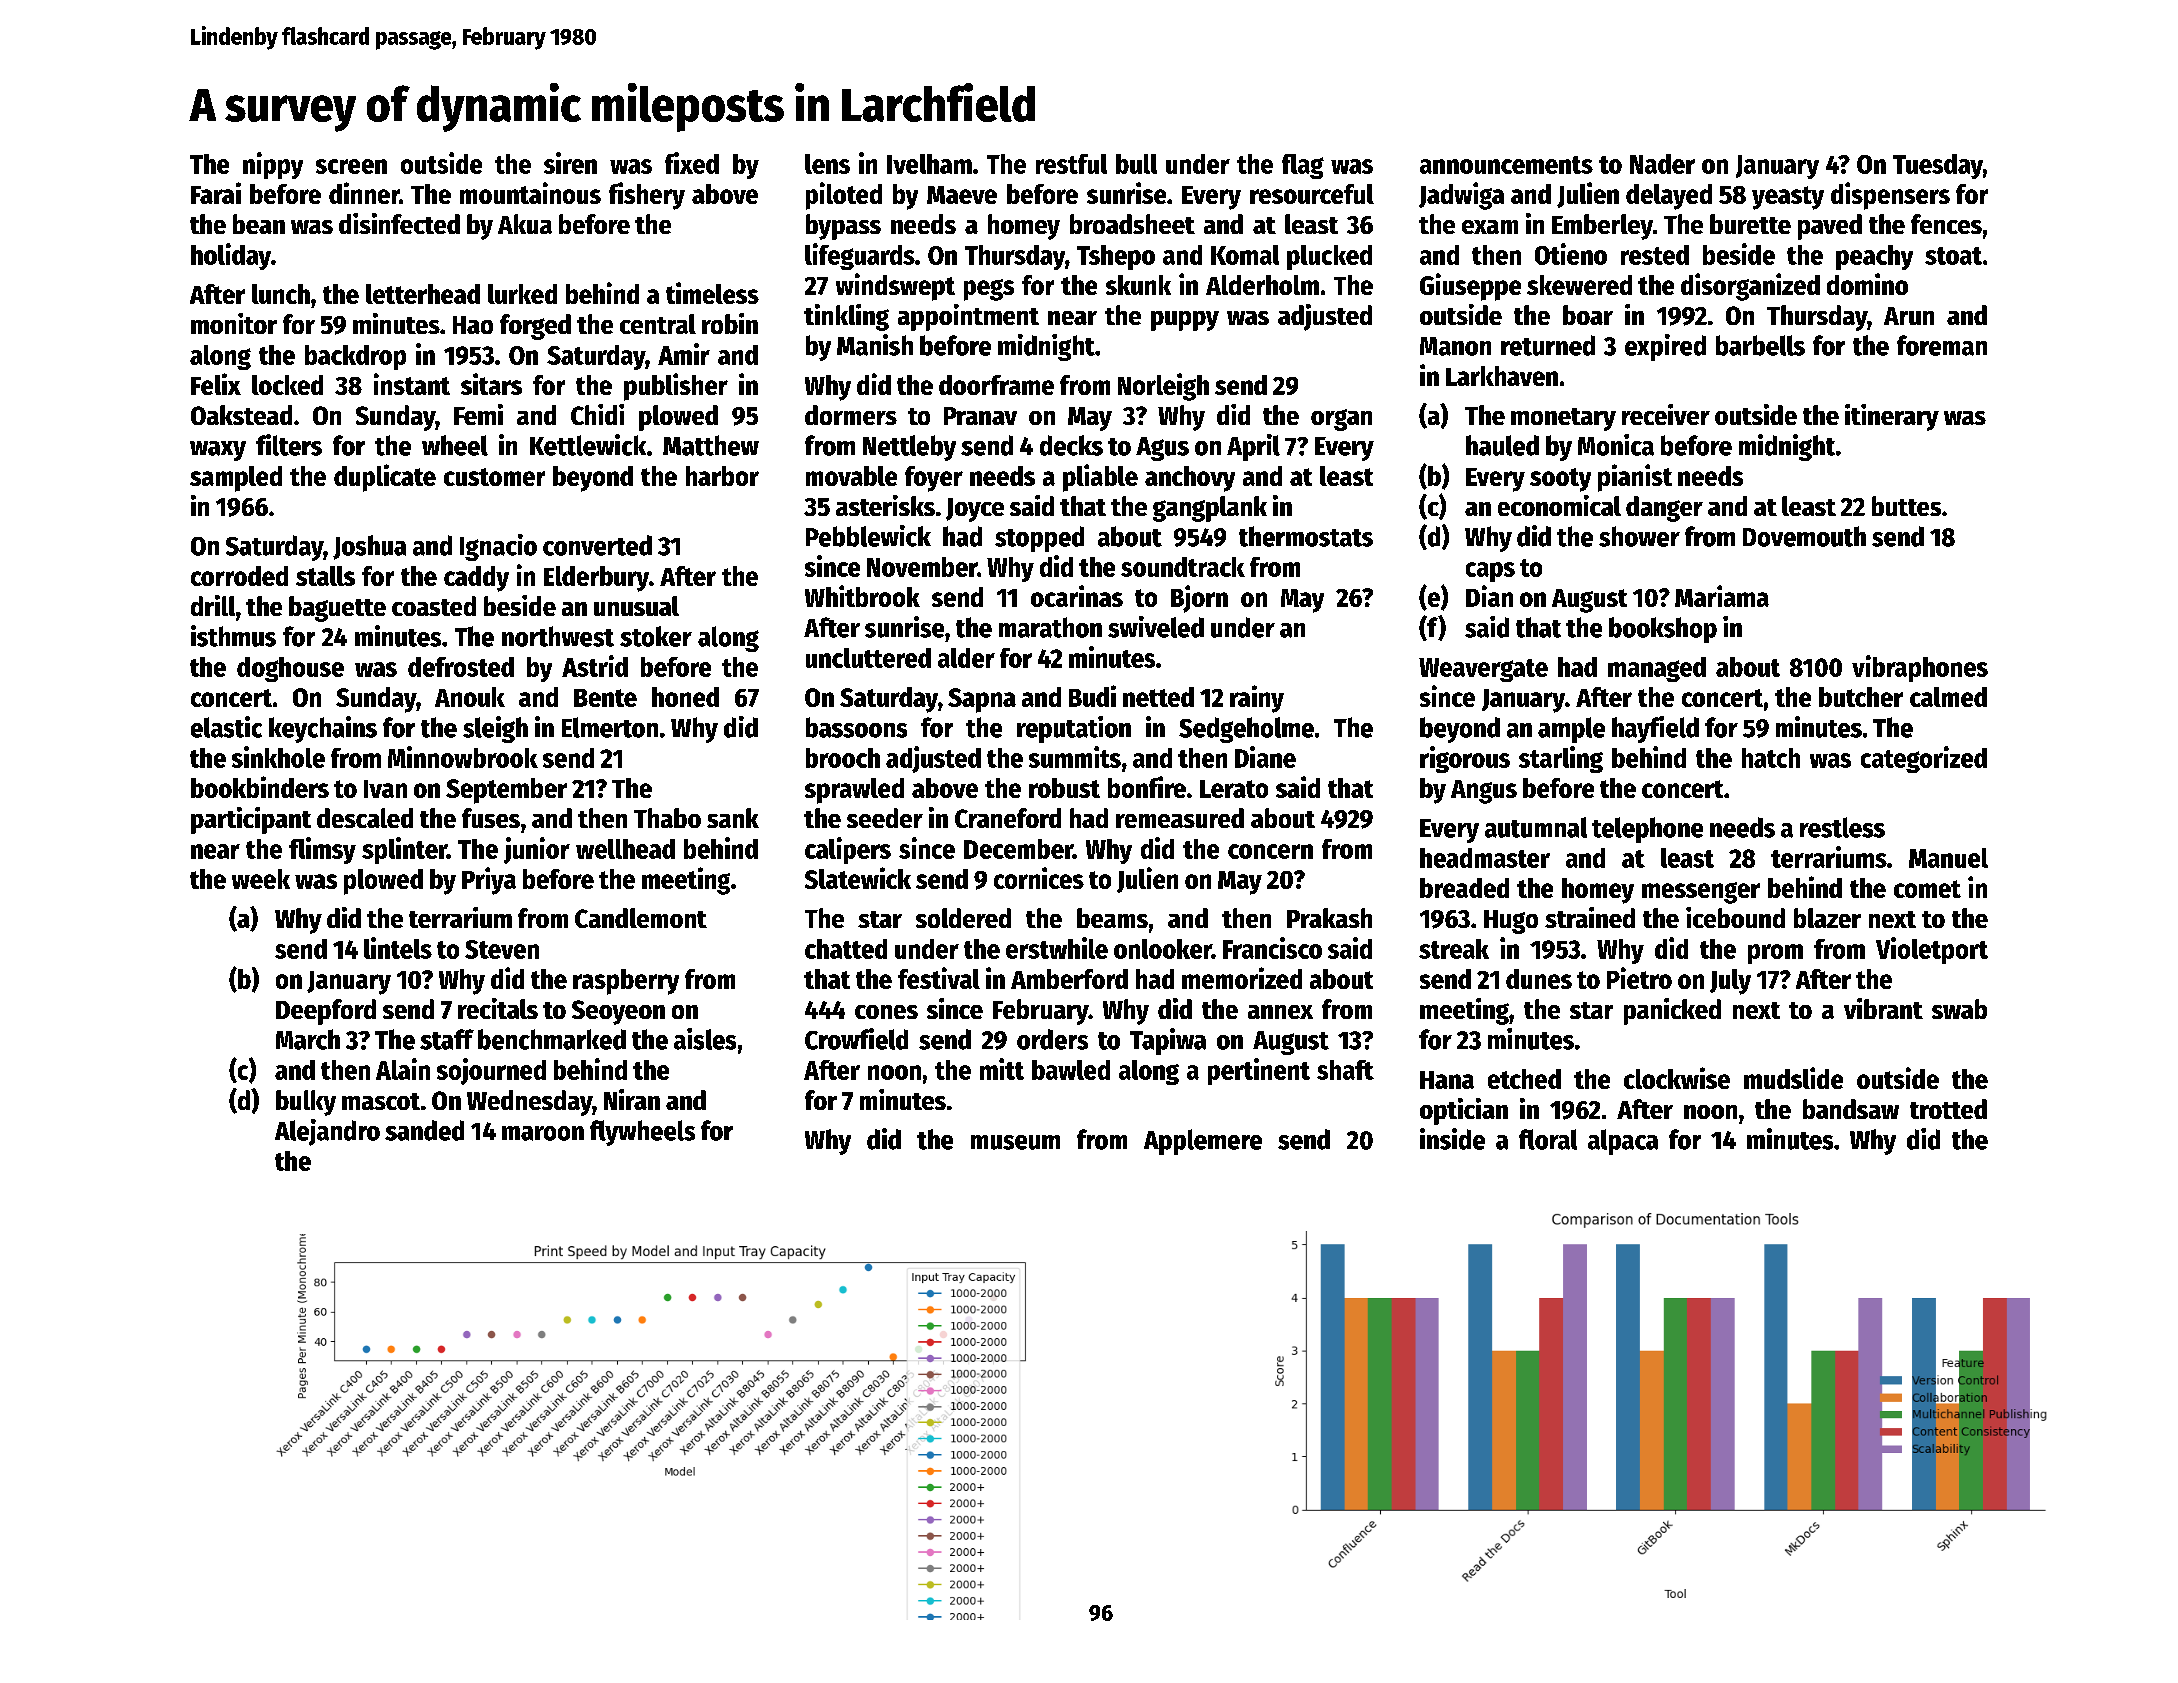 The width and height of the screenshot is (2178, 1683). What do you see at coordinates (1484, 792) in the screenshot?
I see `Angus` at bounding box center [1484, 792].
